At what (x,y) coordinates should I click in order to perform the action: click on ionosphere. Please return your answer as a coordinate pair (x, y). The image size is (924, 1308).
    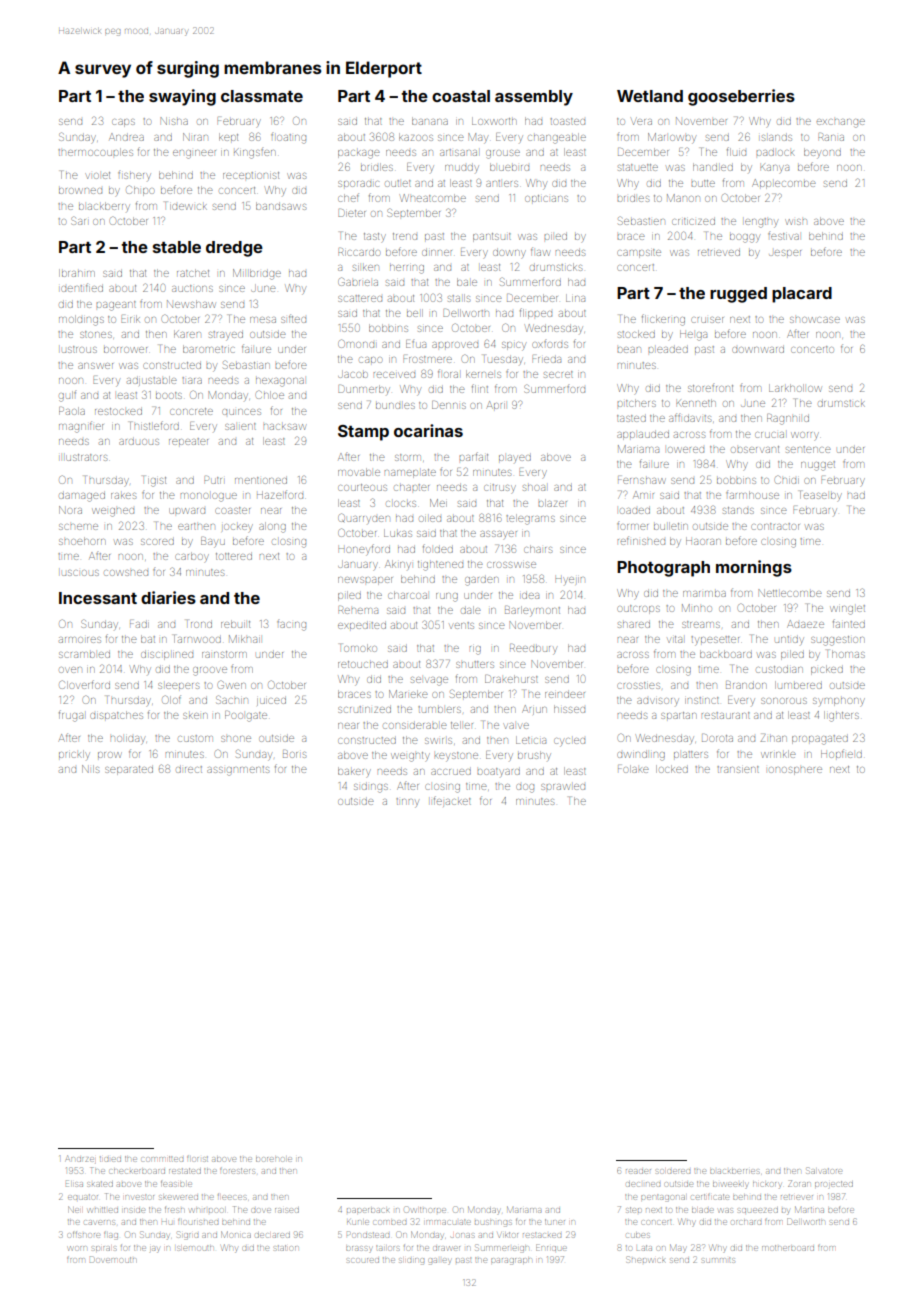
    Looking at the image, I should click on (795, 771).
